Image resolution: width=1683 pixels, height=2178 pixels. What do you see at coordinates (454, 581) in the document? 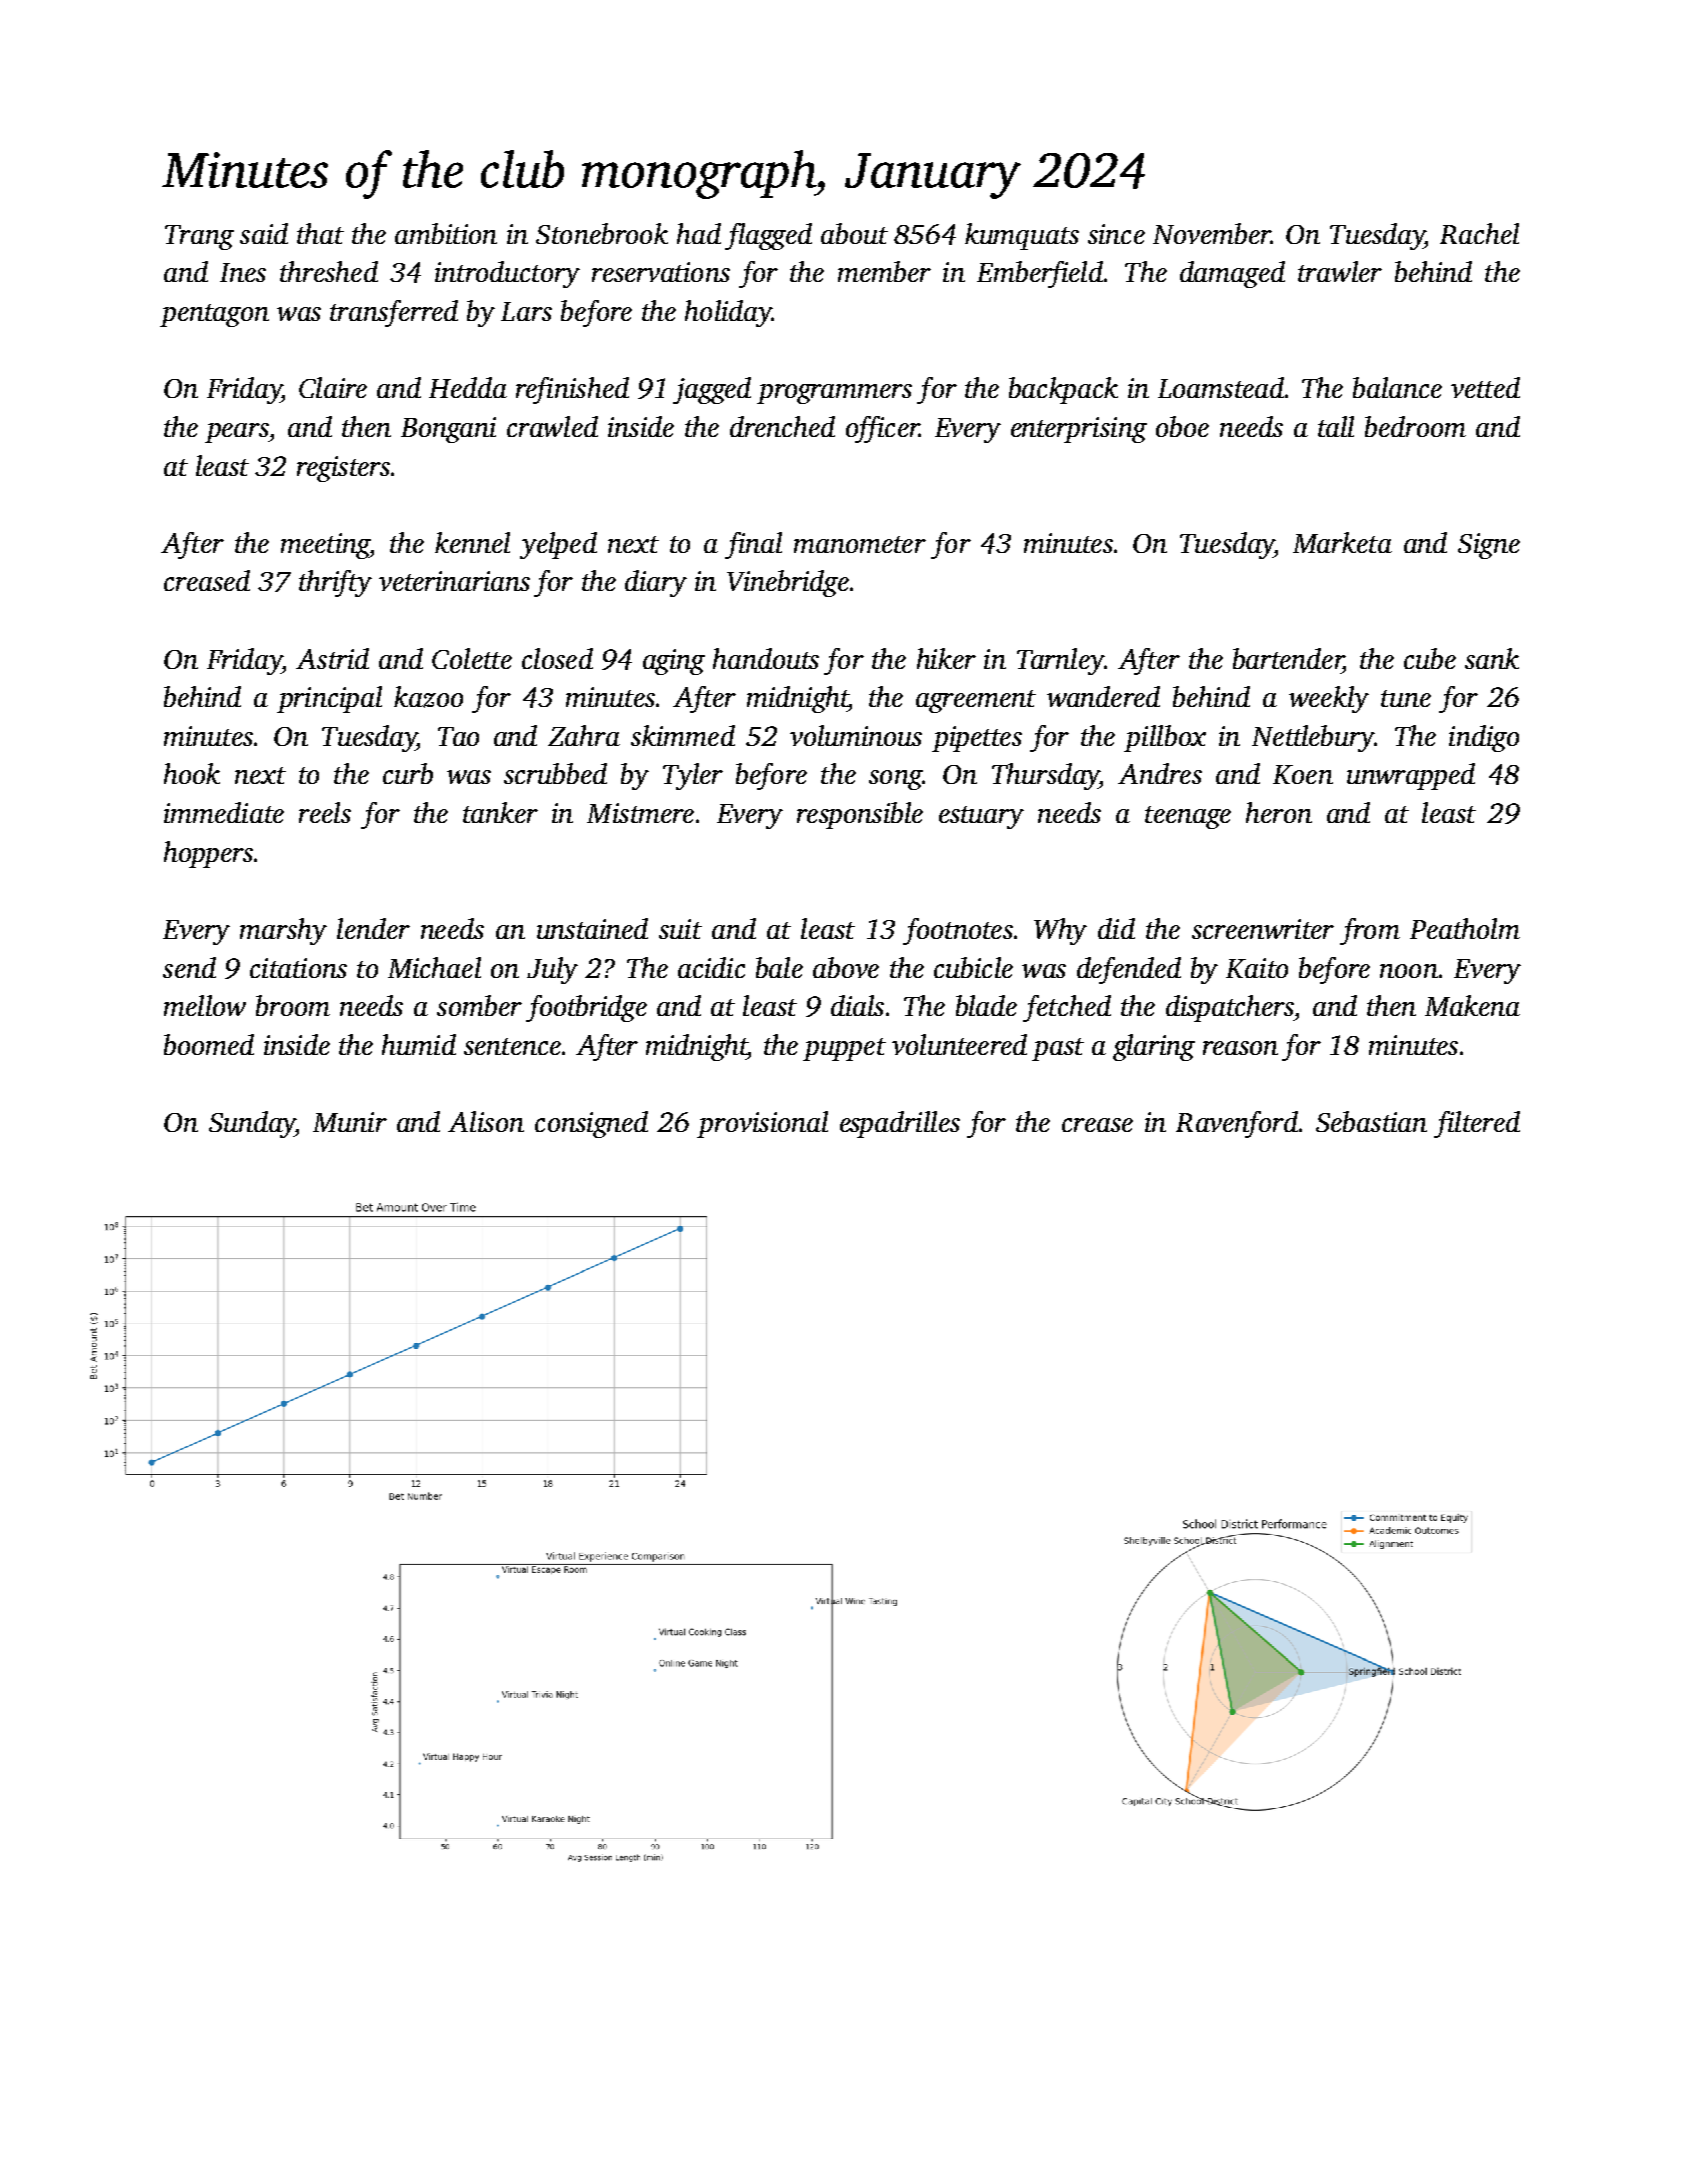
I see `veterinarians` at bounding box center [454, 581].
